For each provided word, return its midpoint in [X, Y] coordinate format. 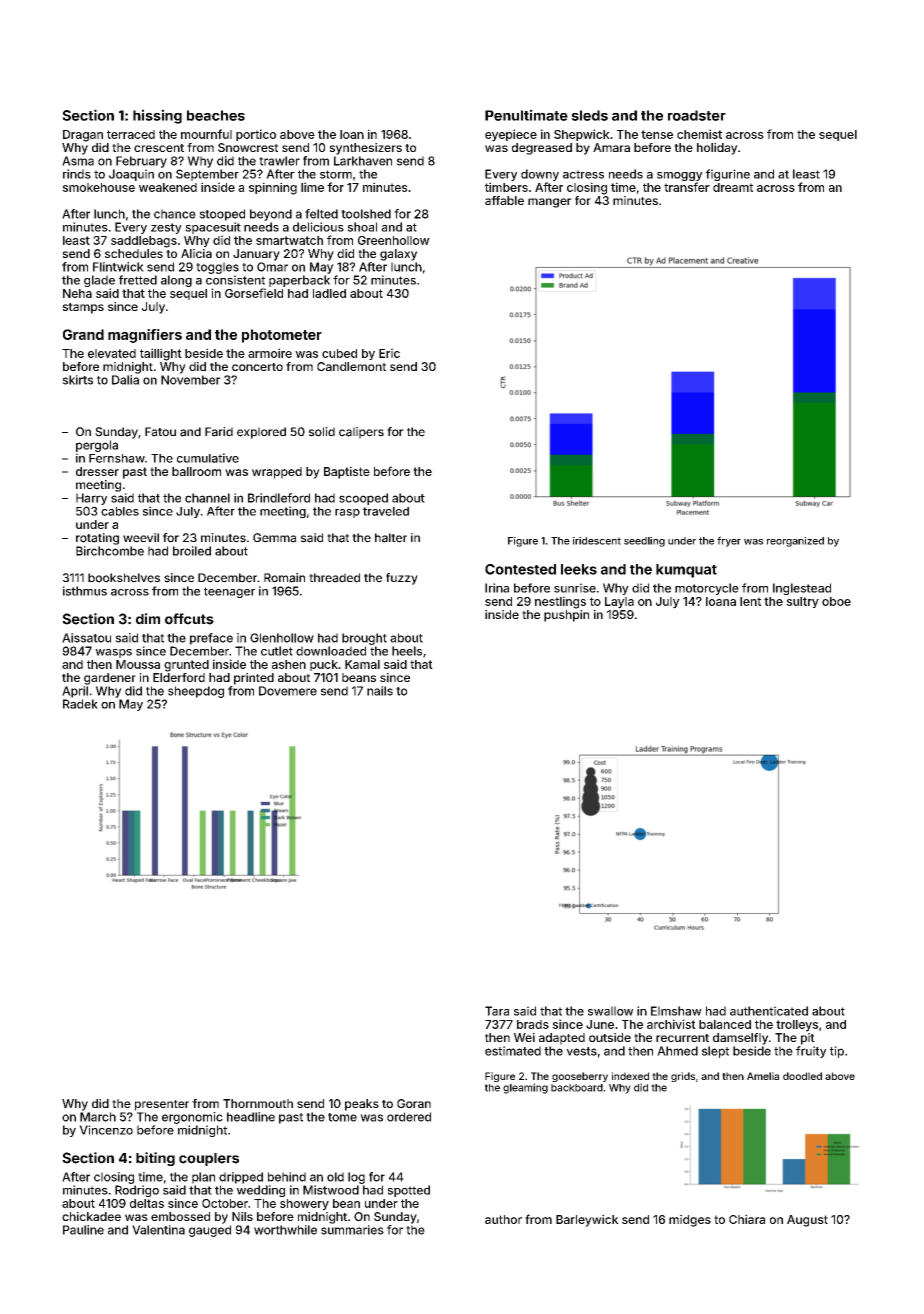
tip [837, 1052]
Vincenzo [106, 1130]
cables [120, 511]
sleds [589, 115]
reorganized [795, 542]
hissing [157, 116]
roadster [697, 115]
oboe [836, 601]
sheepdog [196, 692]
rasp [347, 513]
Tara [497, 1011]
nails [380, 691]
